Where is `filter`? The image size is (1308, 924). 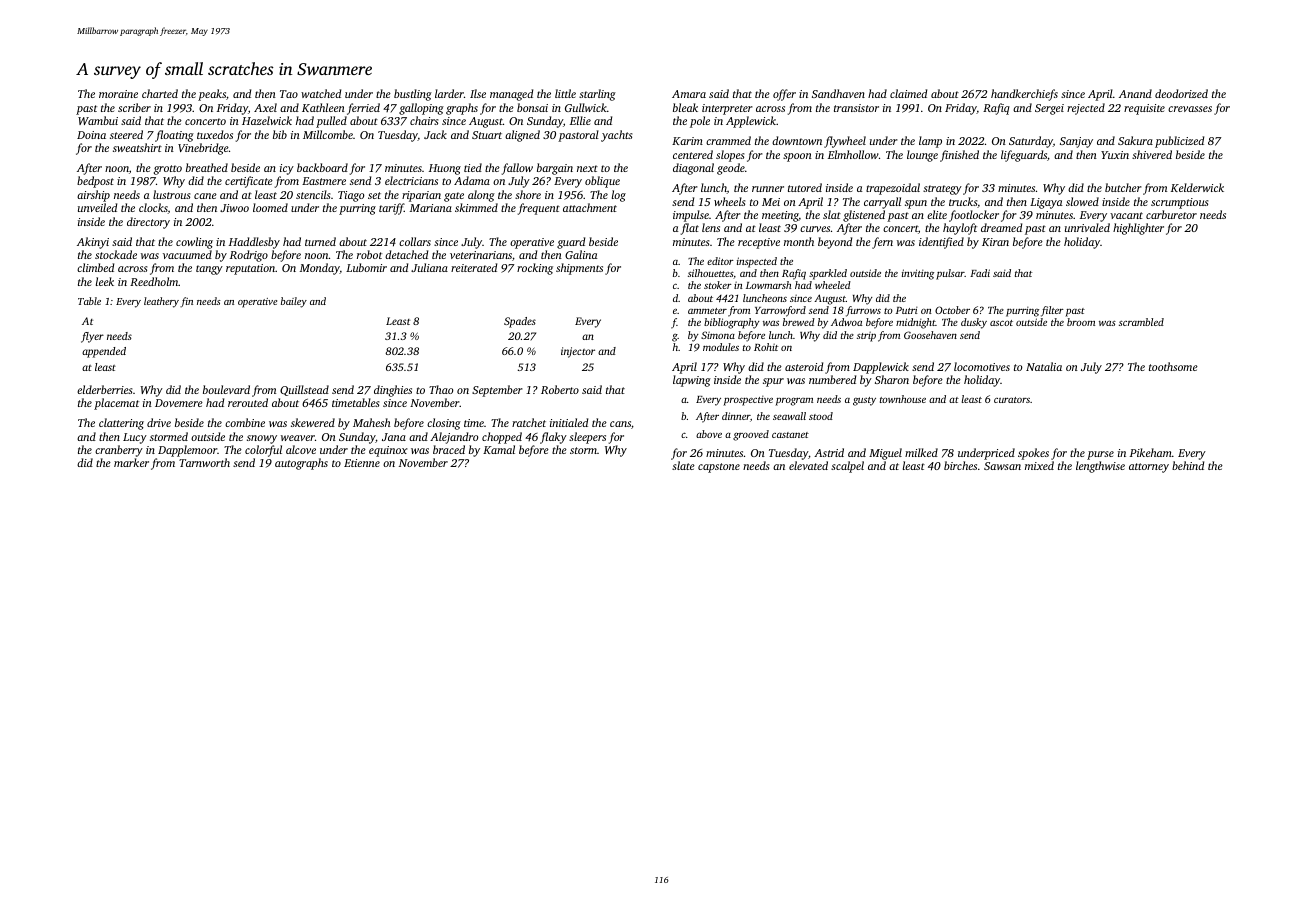 filter is located at coordinates (1052, 311).
